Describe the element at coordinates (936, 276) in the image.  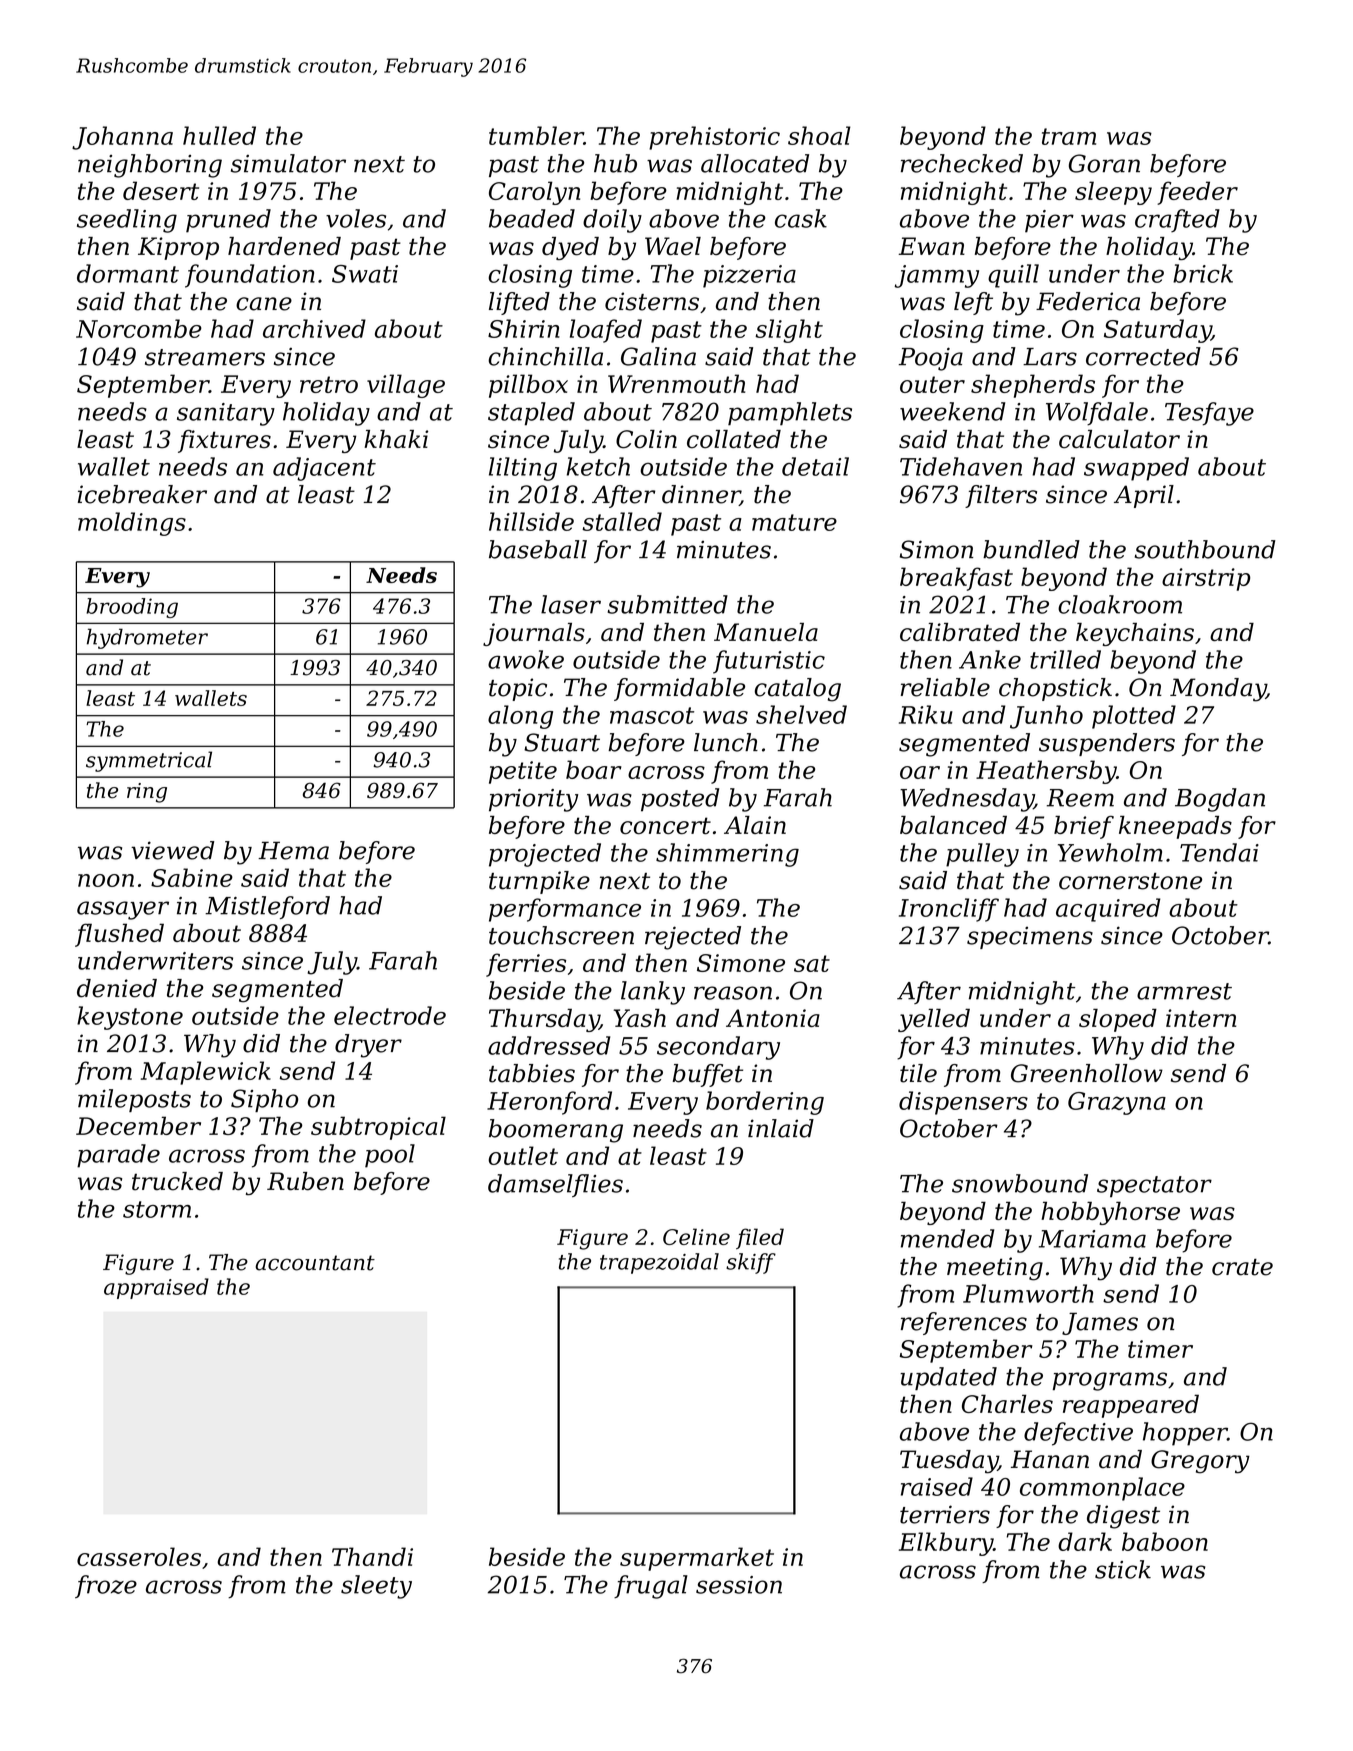
I see `jammy` at that location.
